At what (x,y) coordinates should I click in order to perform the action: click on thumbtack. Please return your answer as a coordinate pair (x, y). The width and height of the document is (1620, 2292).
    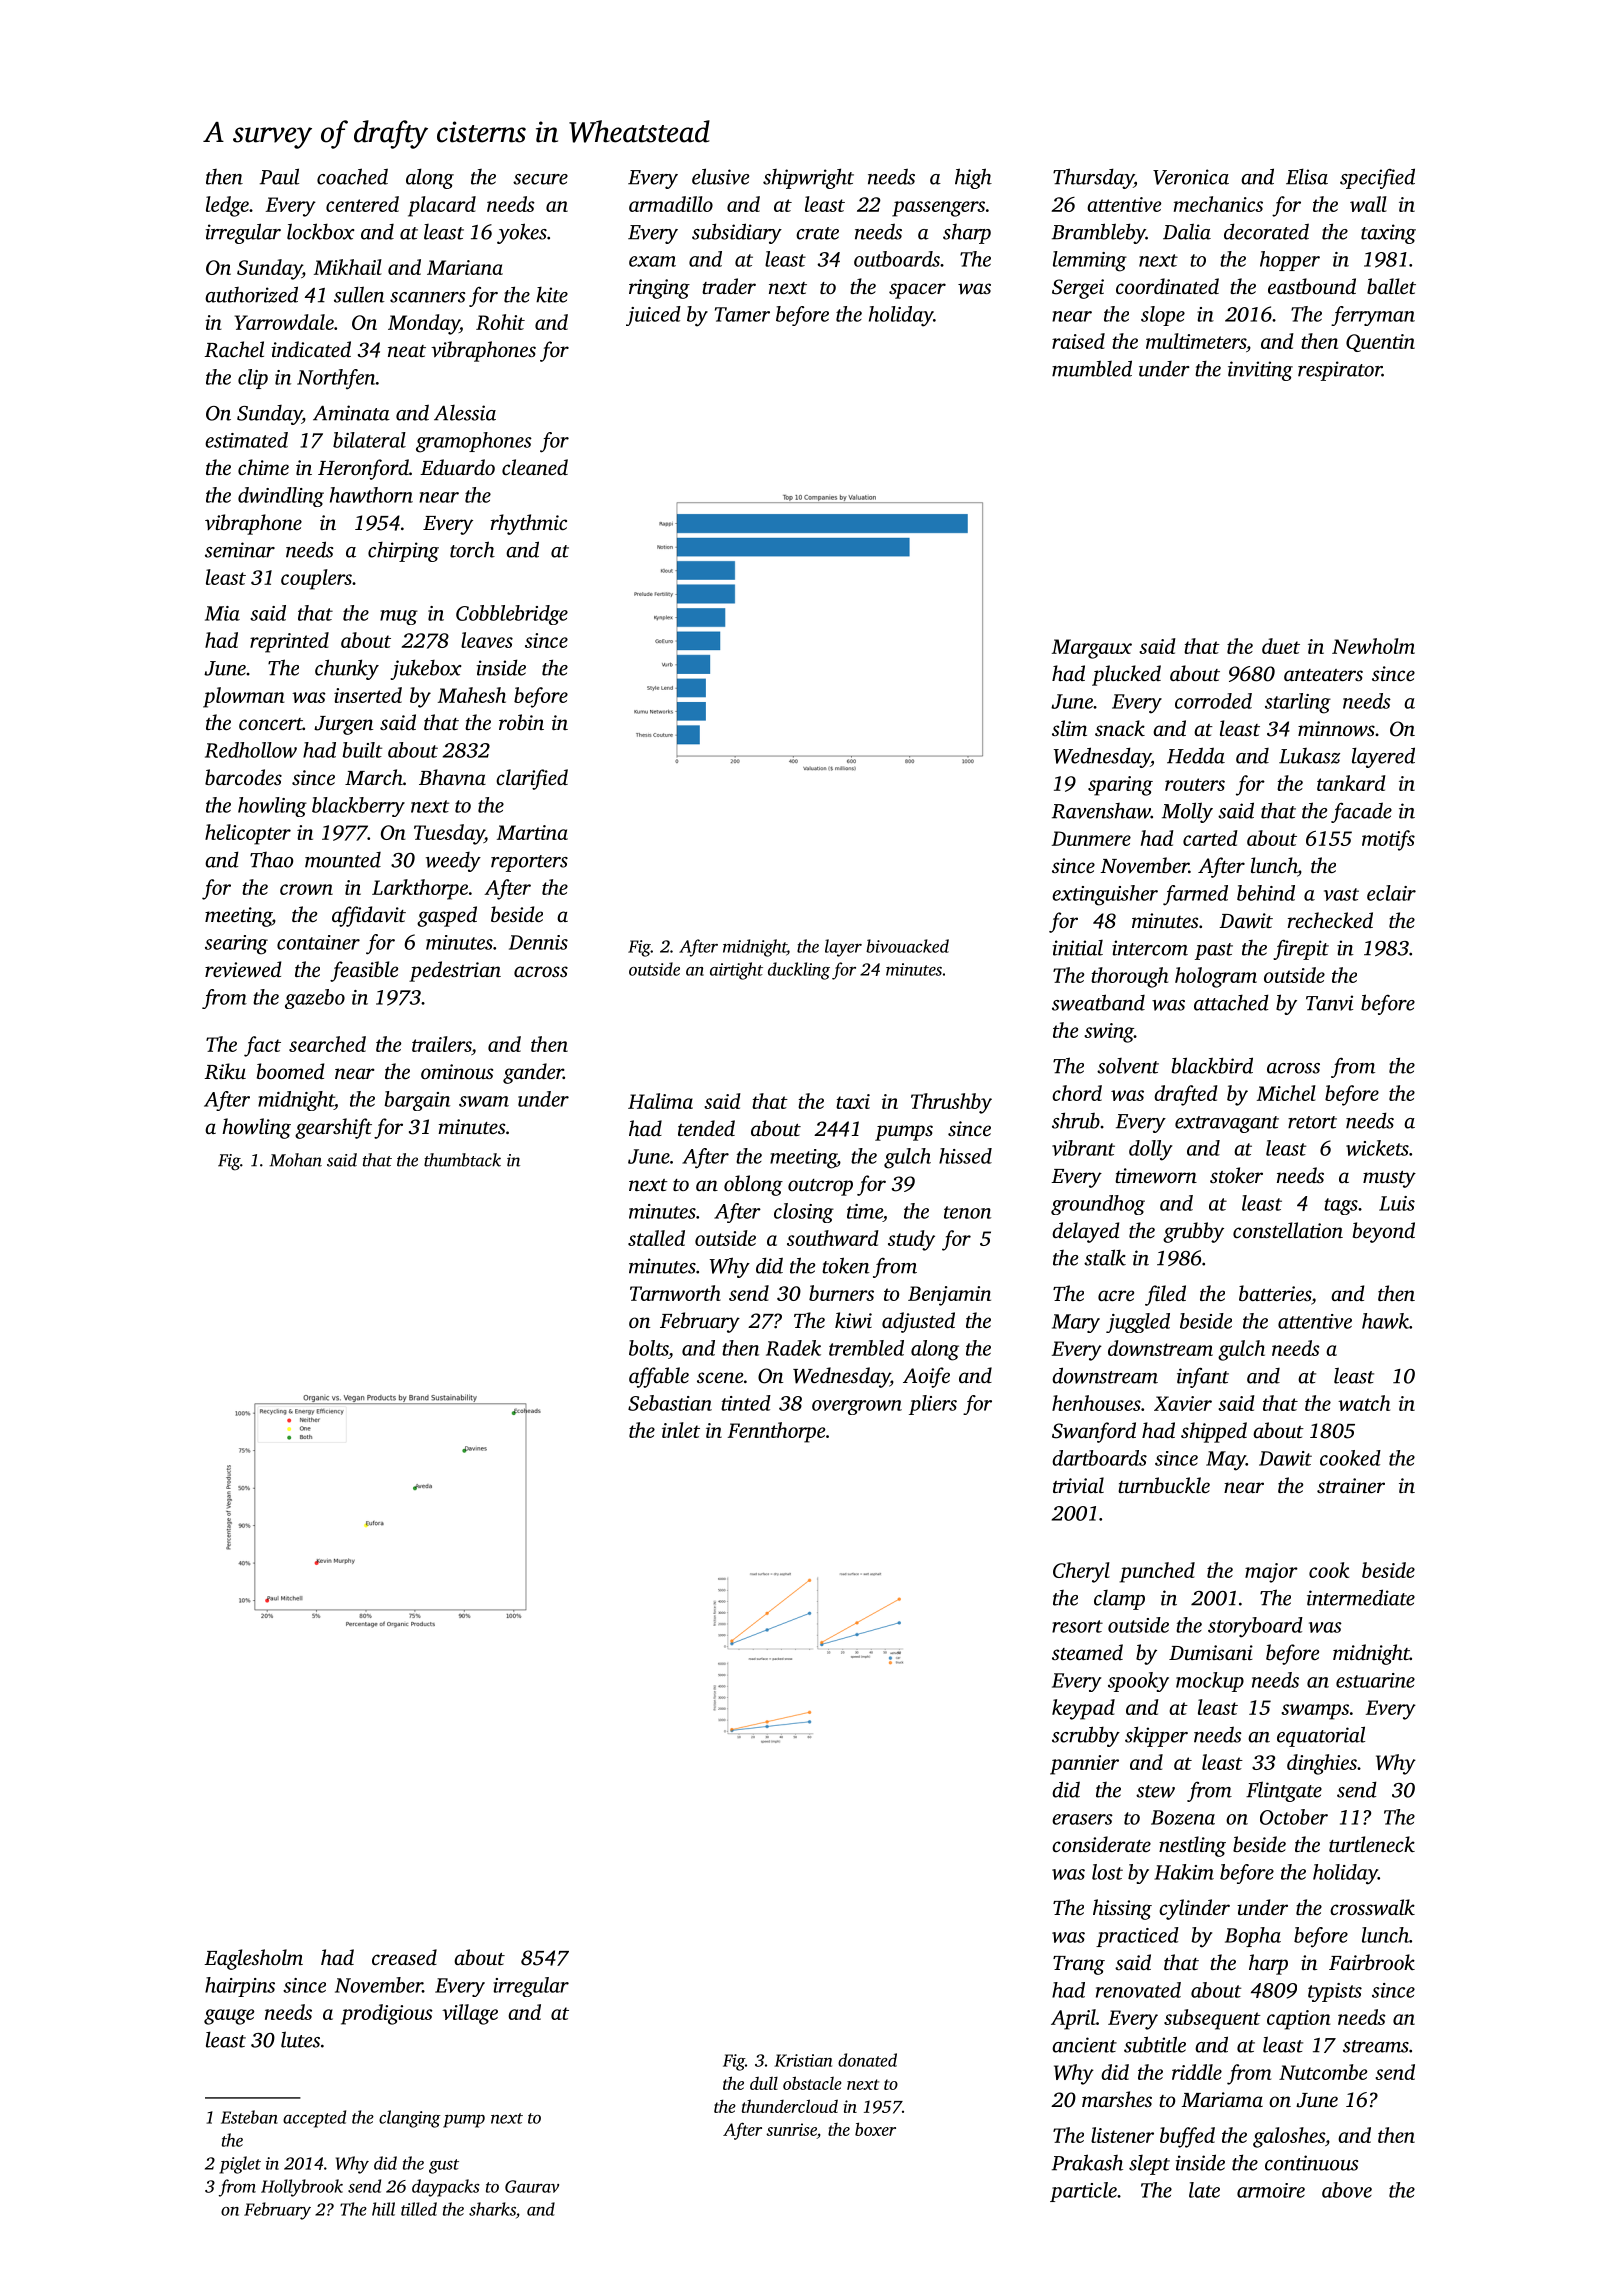
    Looking at the image, I should click on (462, 1160).
